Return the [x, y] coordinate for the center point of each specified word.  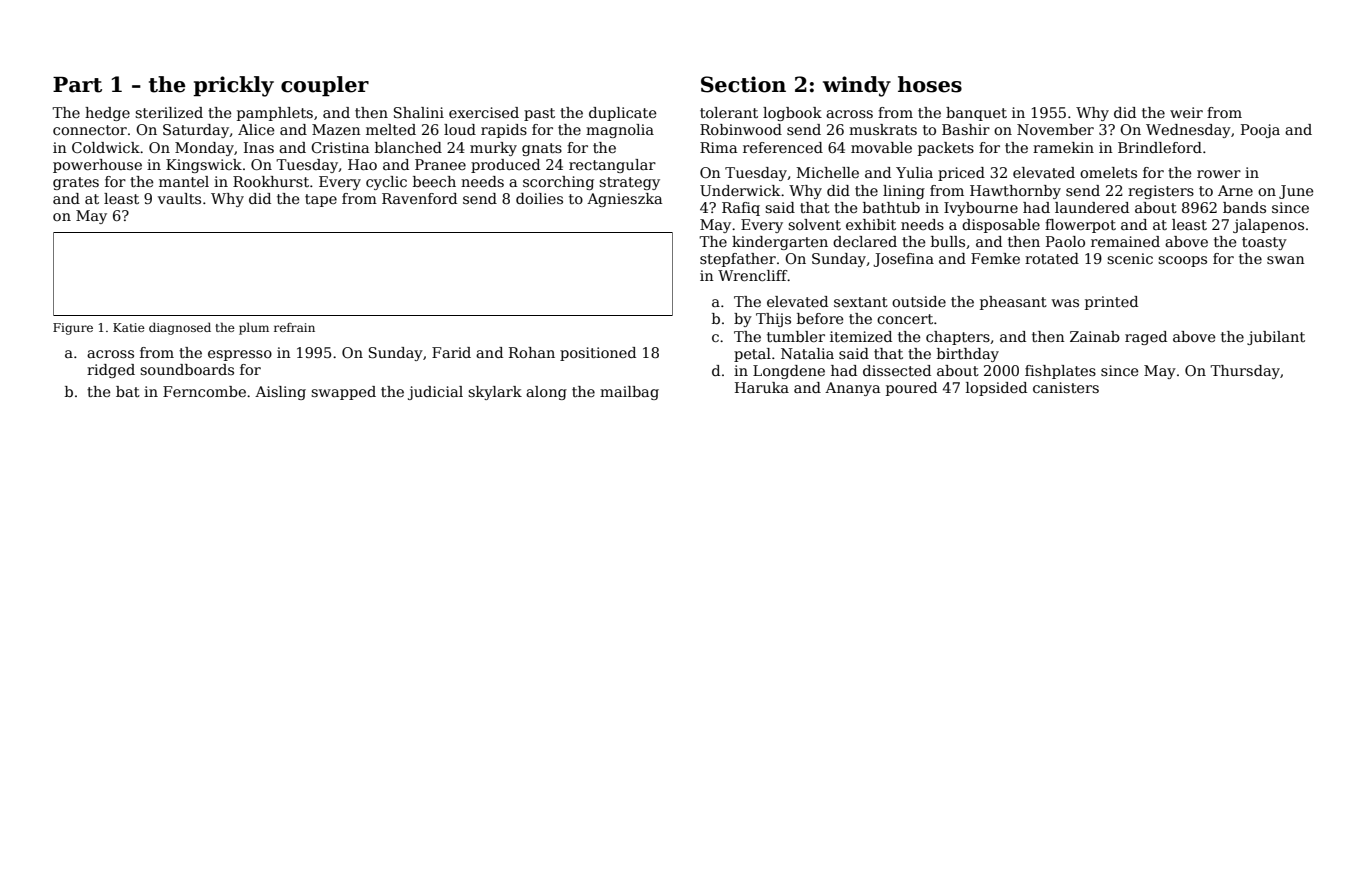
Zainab [1095, 336]
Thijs [773, 320]
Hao [362, 164]
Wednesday [1188, 131]
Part [77, 85]
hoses [930, 84]
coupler [325, 86]
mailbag [629, 393]
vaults [179, 198]
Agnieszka [624, 200]
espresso [240, 355]
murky [493, 149]
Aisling [280, 393]
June [1296, 192]
